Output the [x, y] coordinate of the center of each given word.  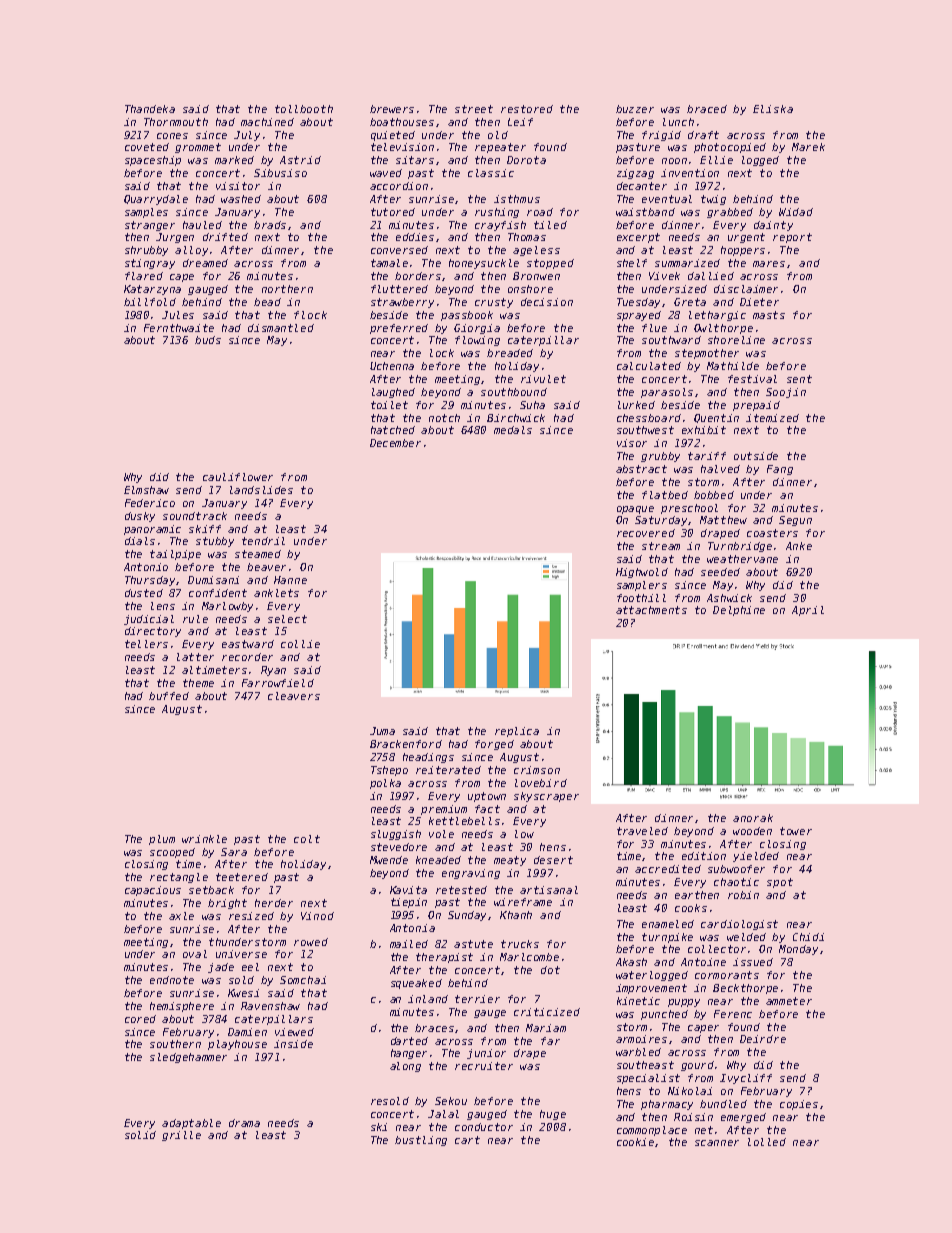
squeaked [416, 984]
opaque [635, 510]
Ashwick [729, 598]
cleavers [294, 696]
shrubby [146, 251]
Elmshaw [146, 490]
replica [517, 732]
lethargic [717, 316]
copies [799, 1105]
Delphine [739, 611]
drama [244, 1123]
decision [547, 302]
